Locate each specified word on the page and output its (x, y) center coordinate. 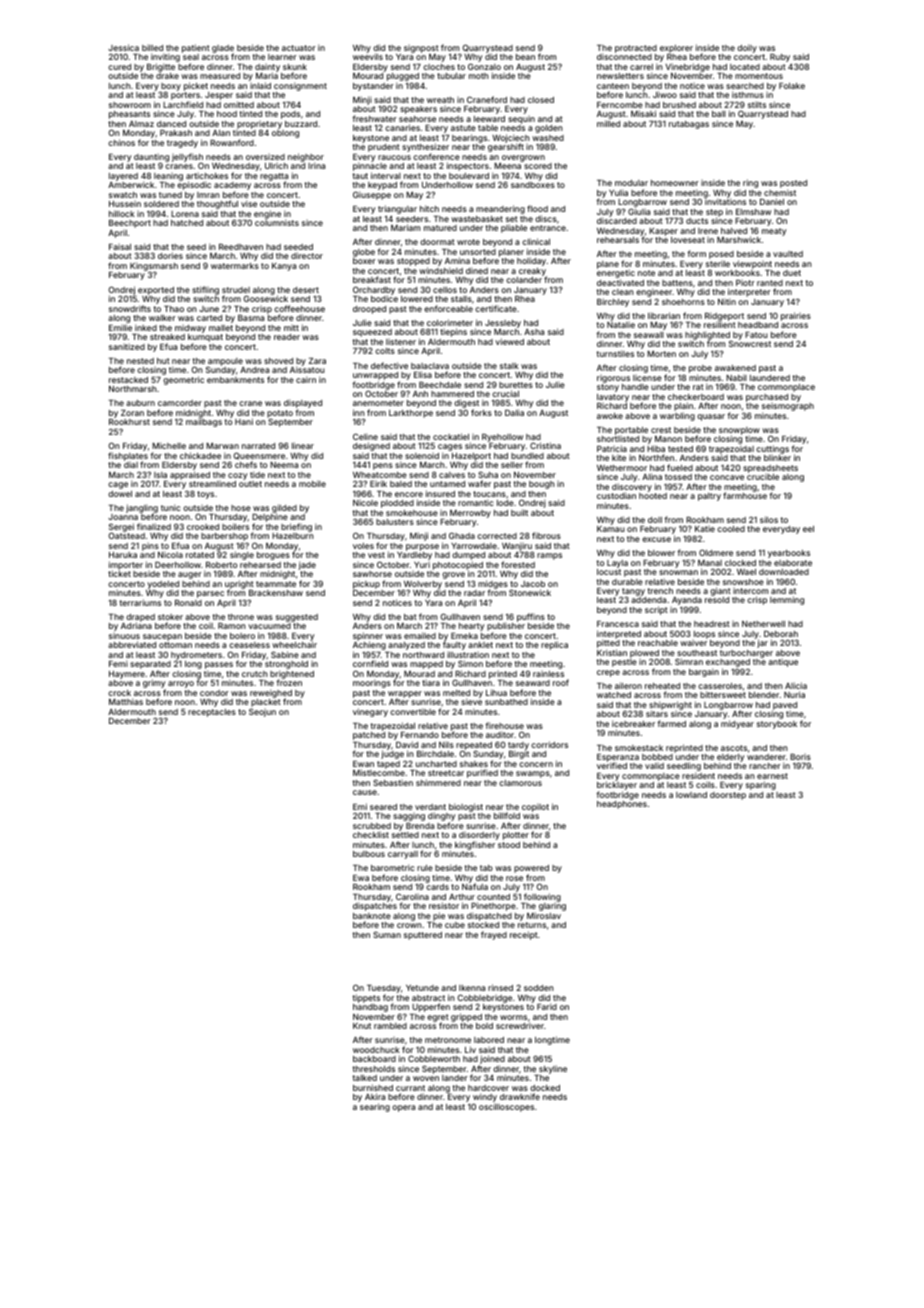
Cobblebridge (484, 999)
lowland (691, 795)
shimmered (438, 782)
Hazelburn (293, 536)
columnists (277, 223)
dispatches (375, 907)
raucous (394, 157)
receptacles (212, 713)
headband (758, 325)
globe (364, 253)
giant (720, 591)
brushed (679, 105)
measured (220, 76)
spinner (368, 637)
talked (364, 1078)
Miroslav (544, 915)
